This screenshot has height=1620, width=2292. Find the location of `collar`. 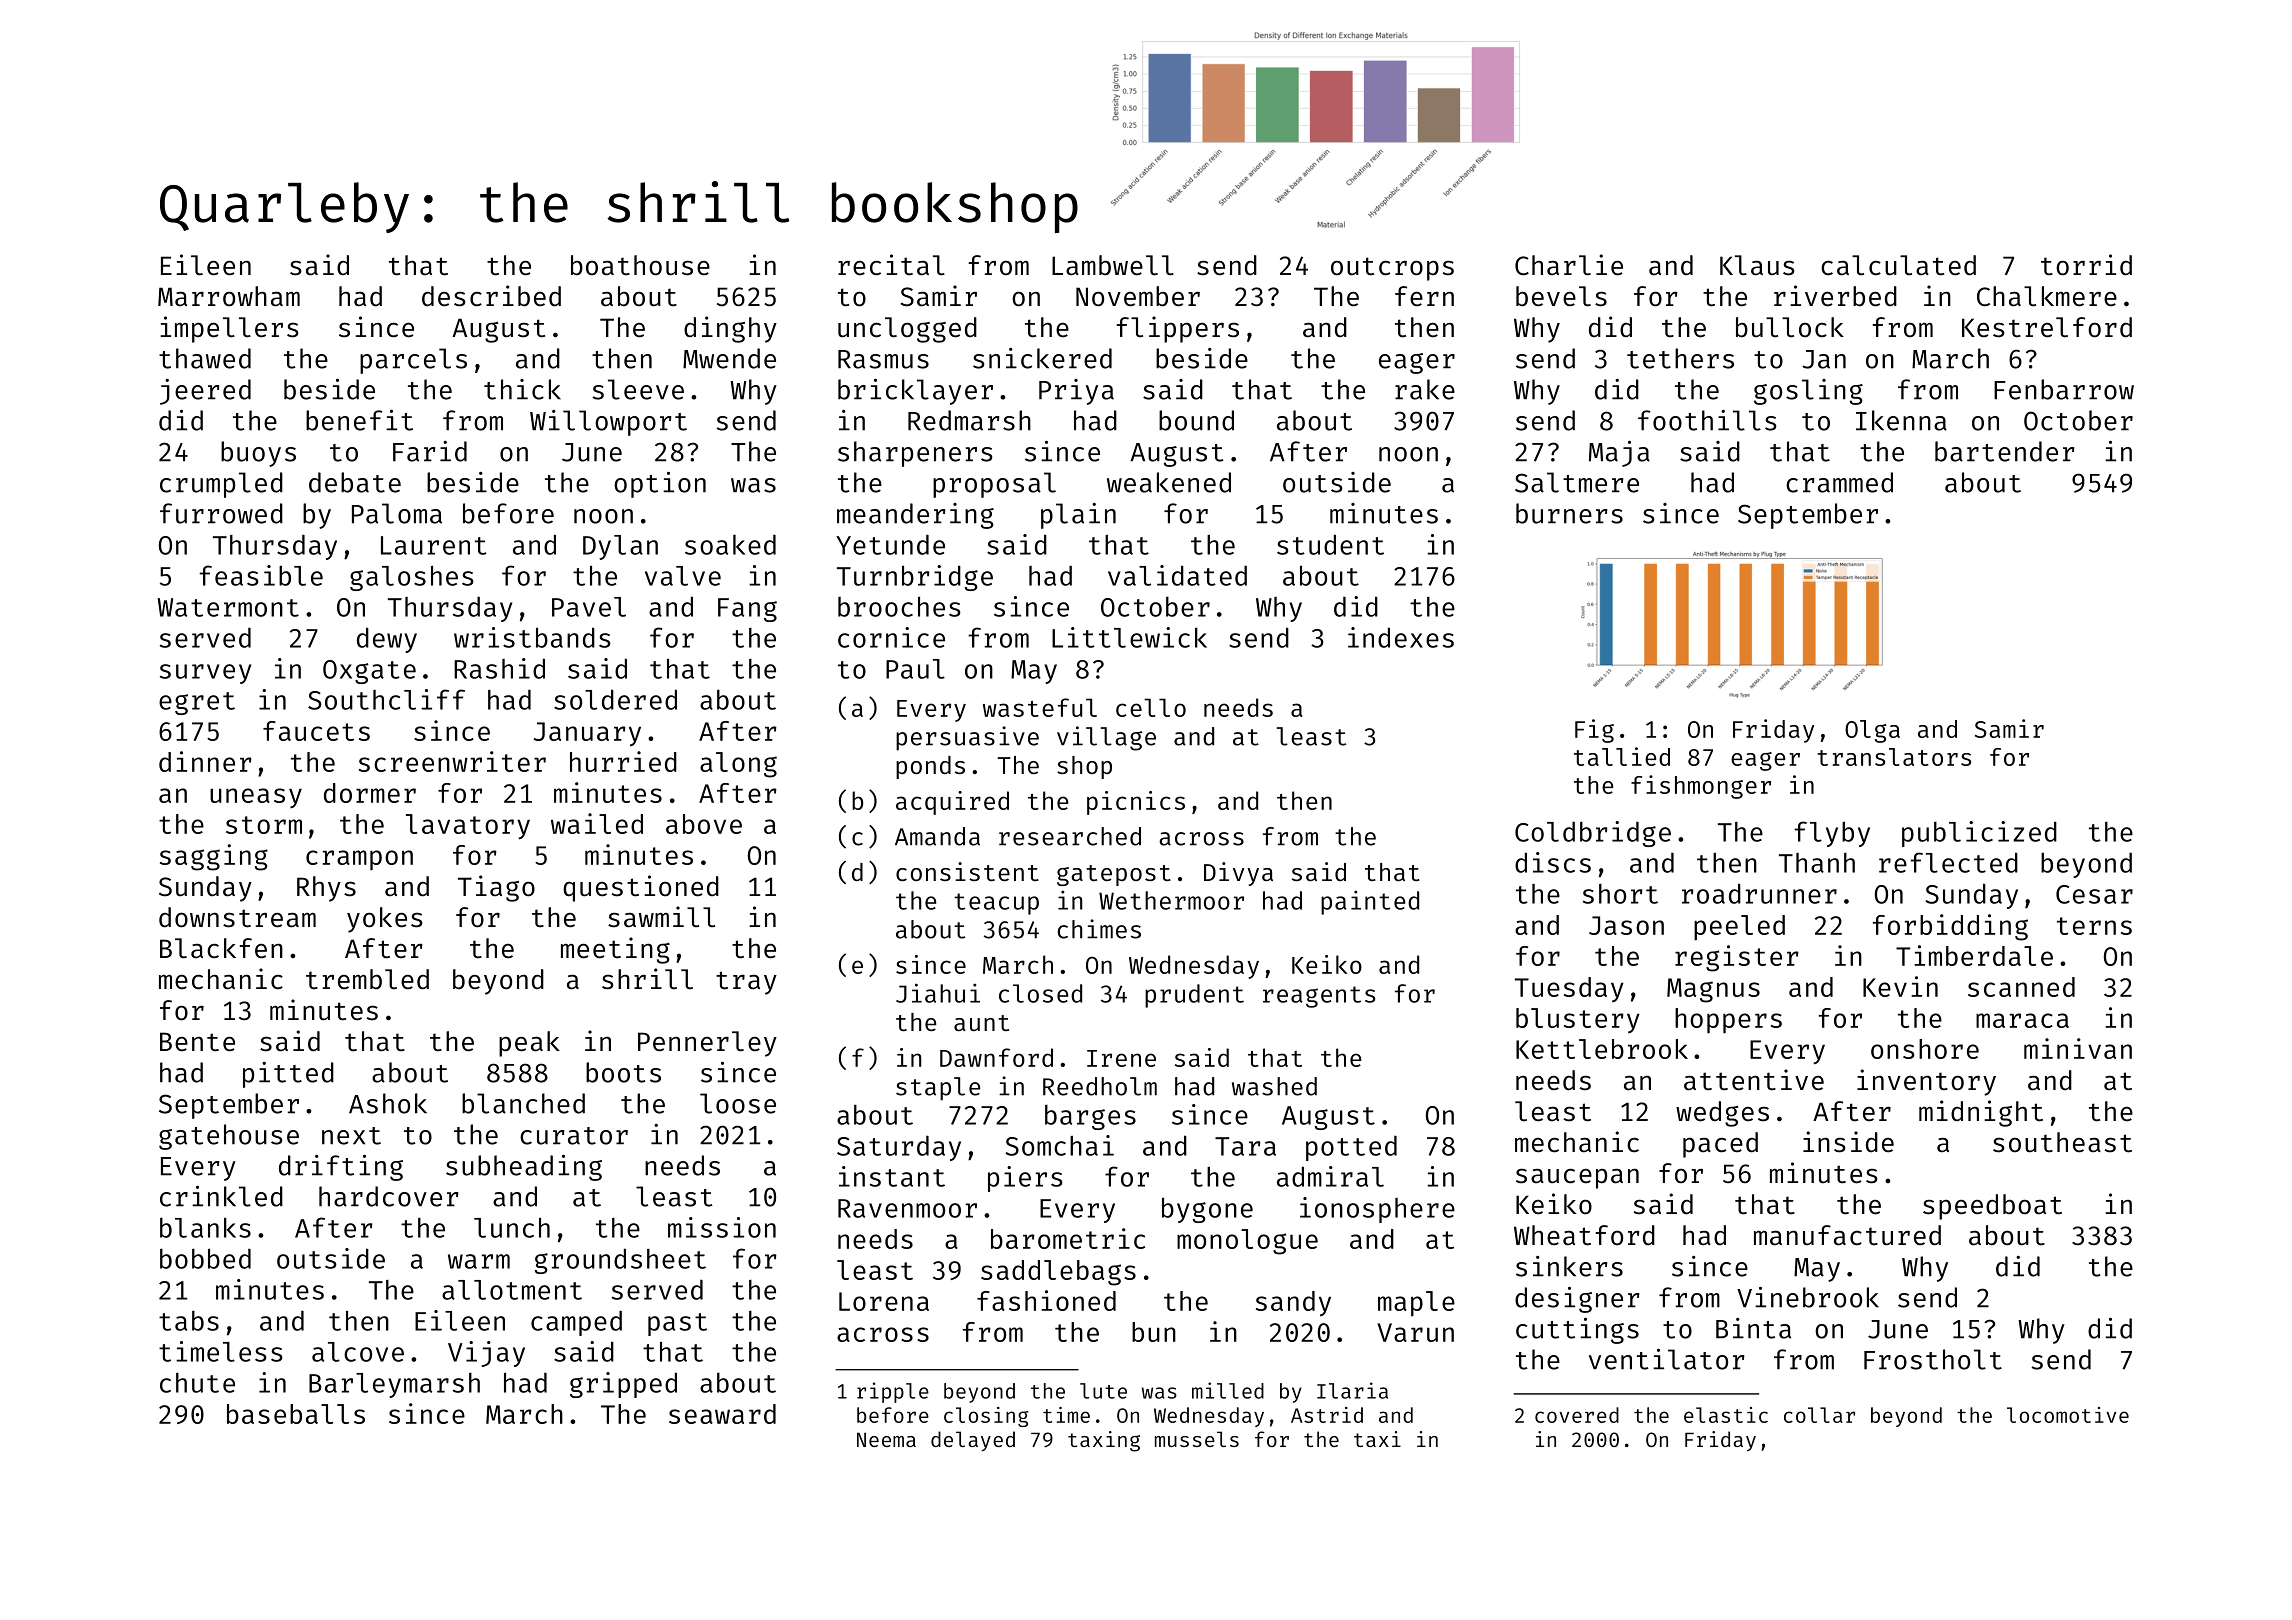

collar is located at coordinates (1819, 1415).
